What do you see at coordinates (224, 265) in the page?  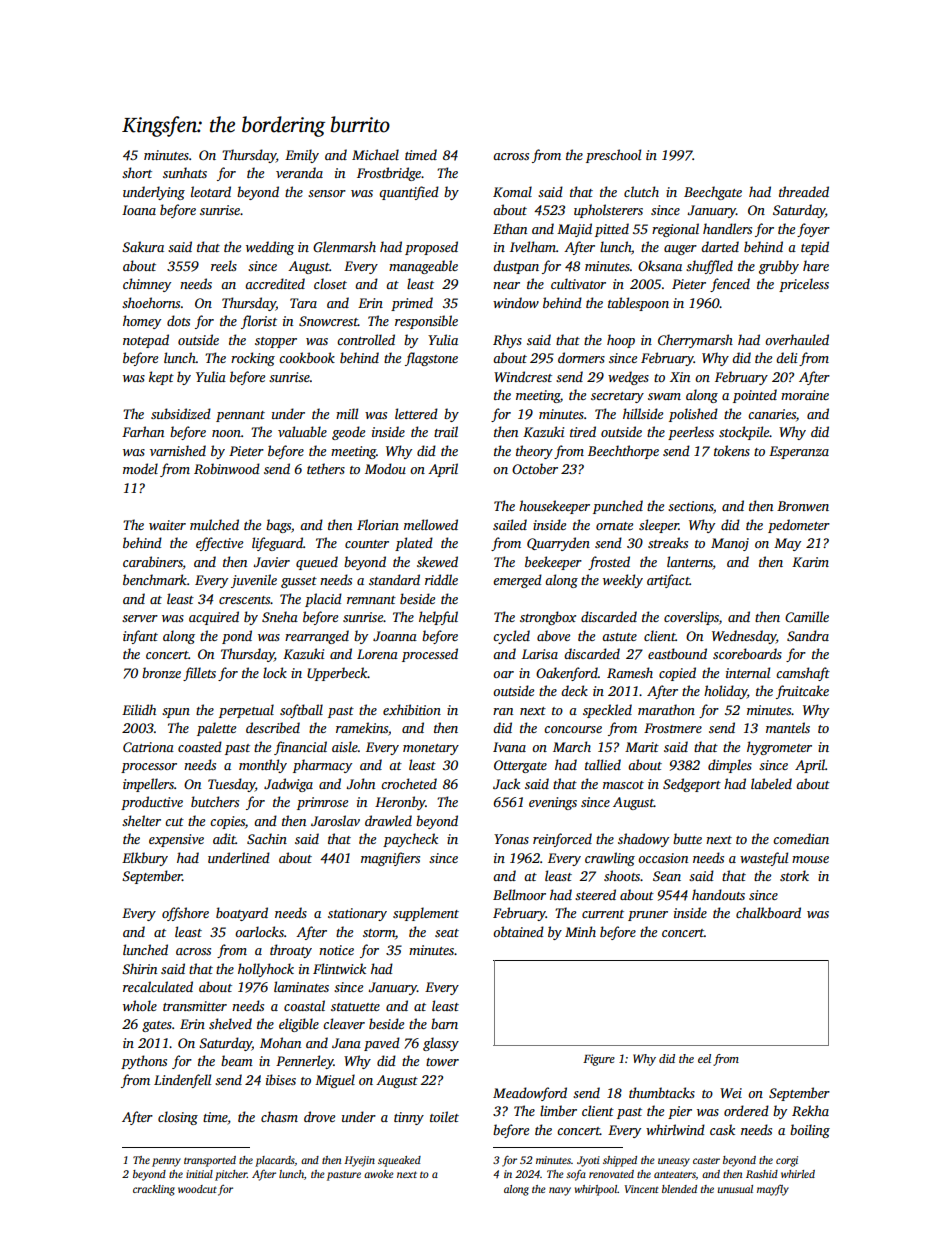 I see `reels` at bounding box center [224, 265].
